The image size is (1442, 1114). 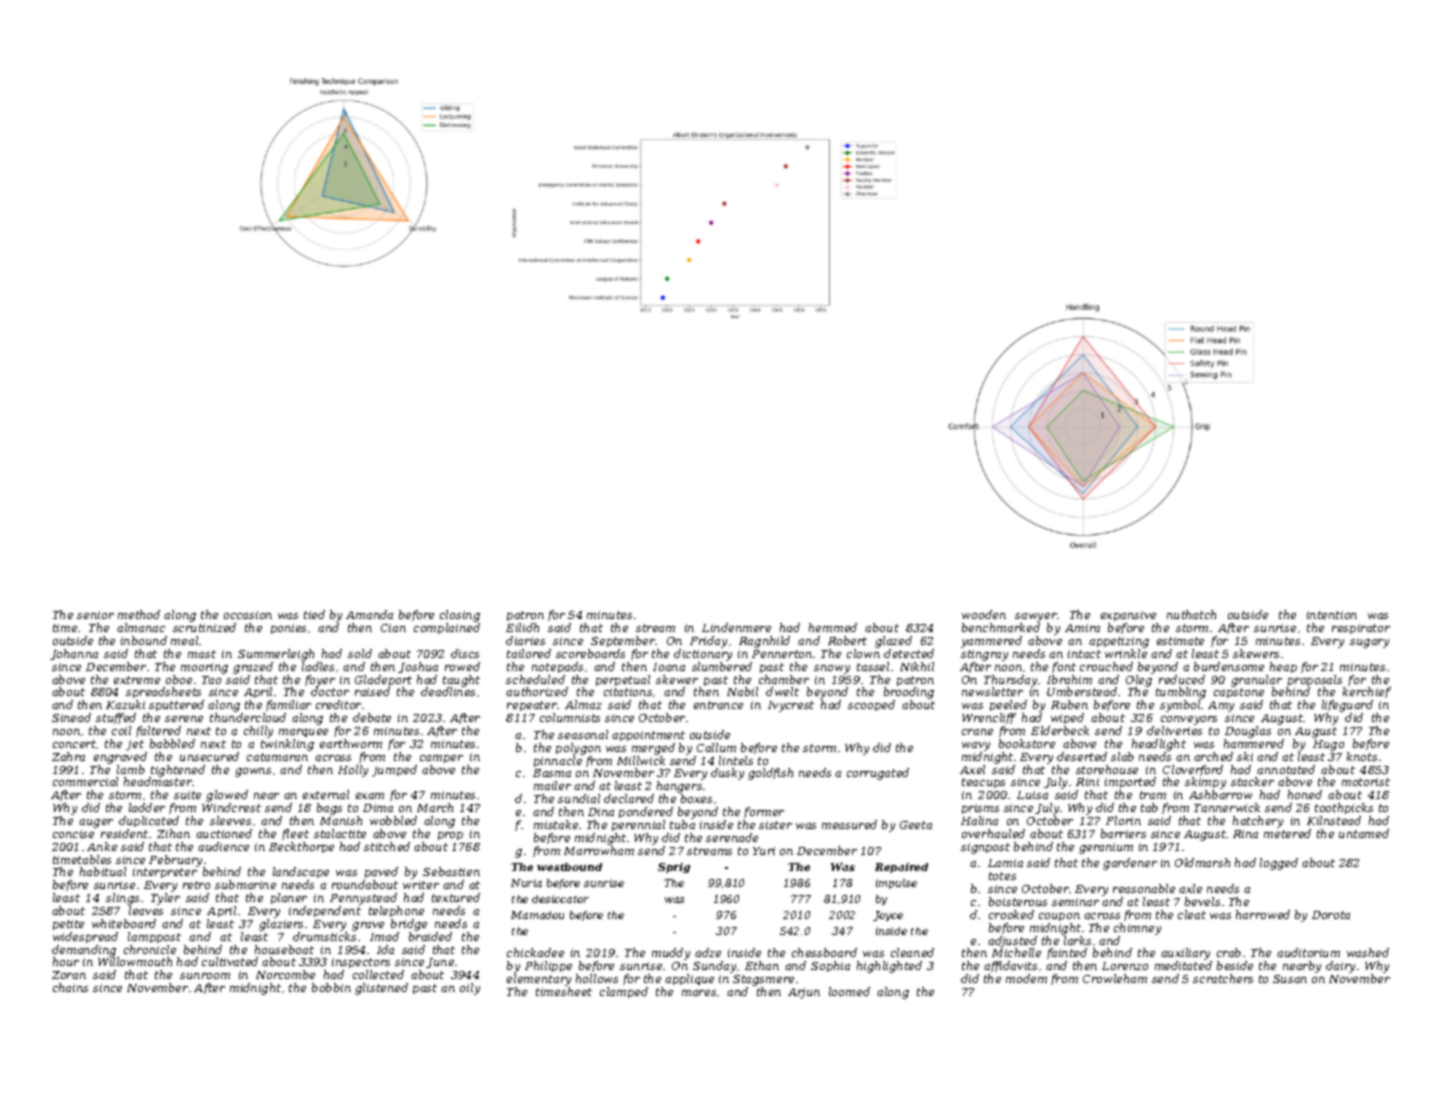 What do you see at coordinates (381, 989) in the image?
I see `glistened` at bounding box center [381, 989].
